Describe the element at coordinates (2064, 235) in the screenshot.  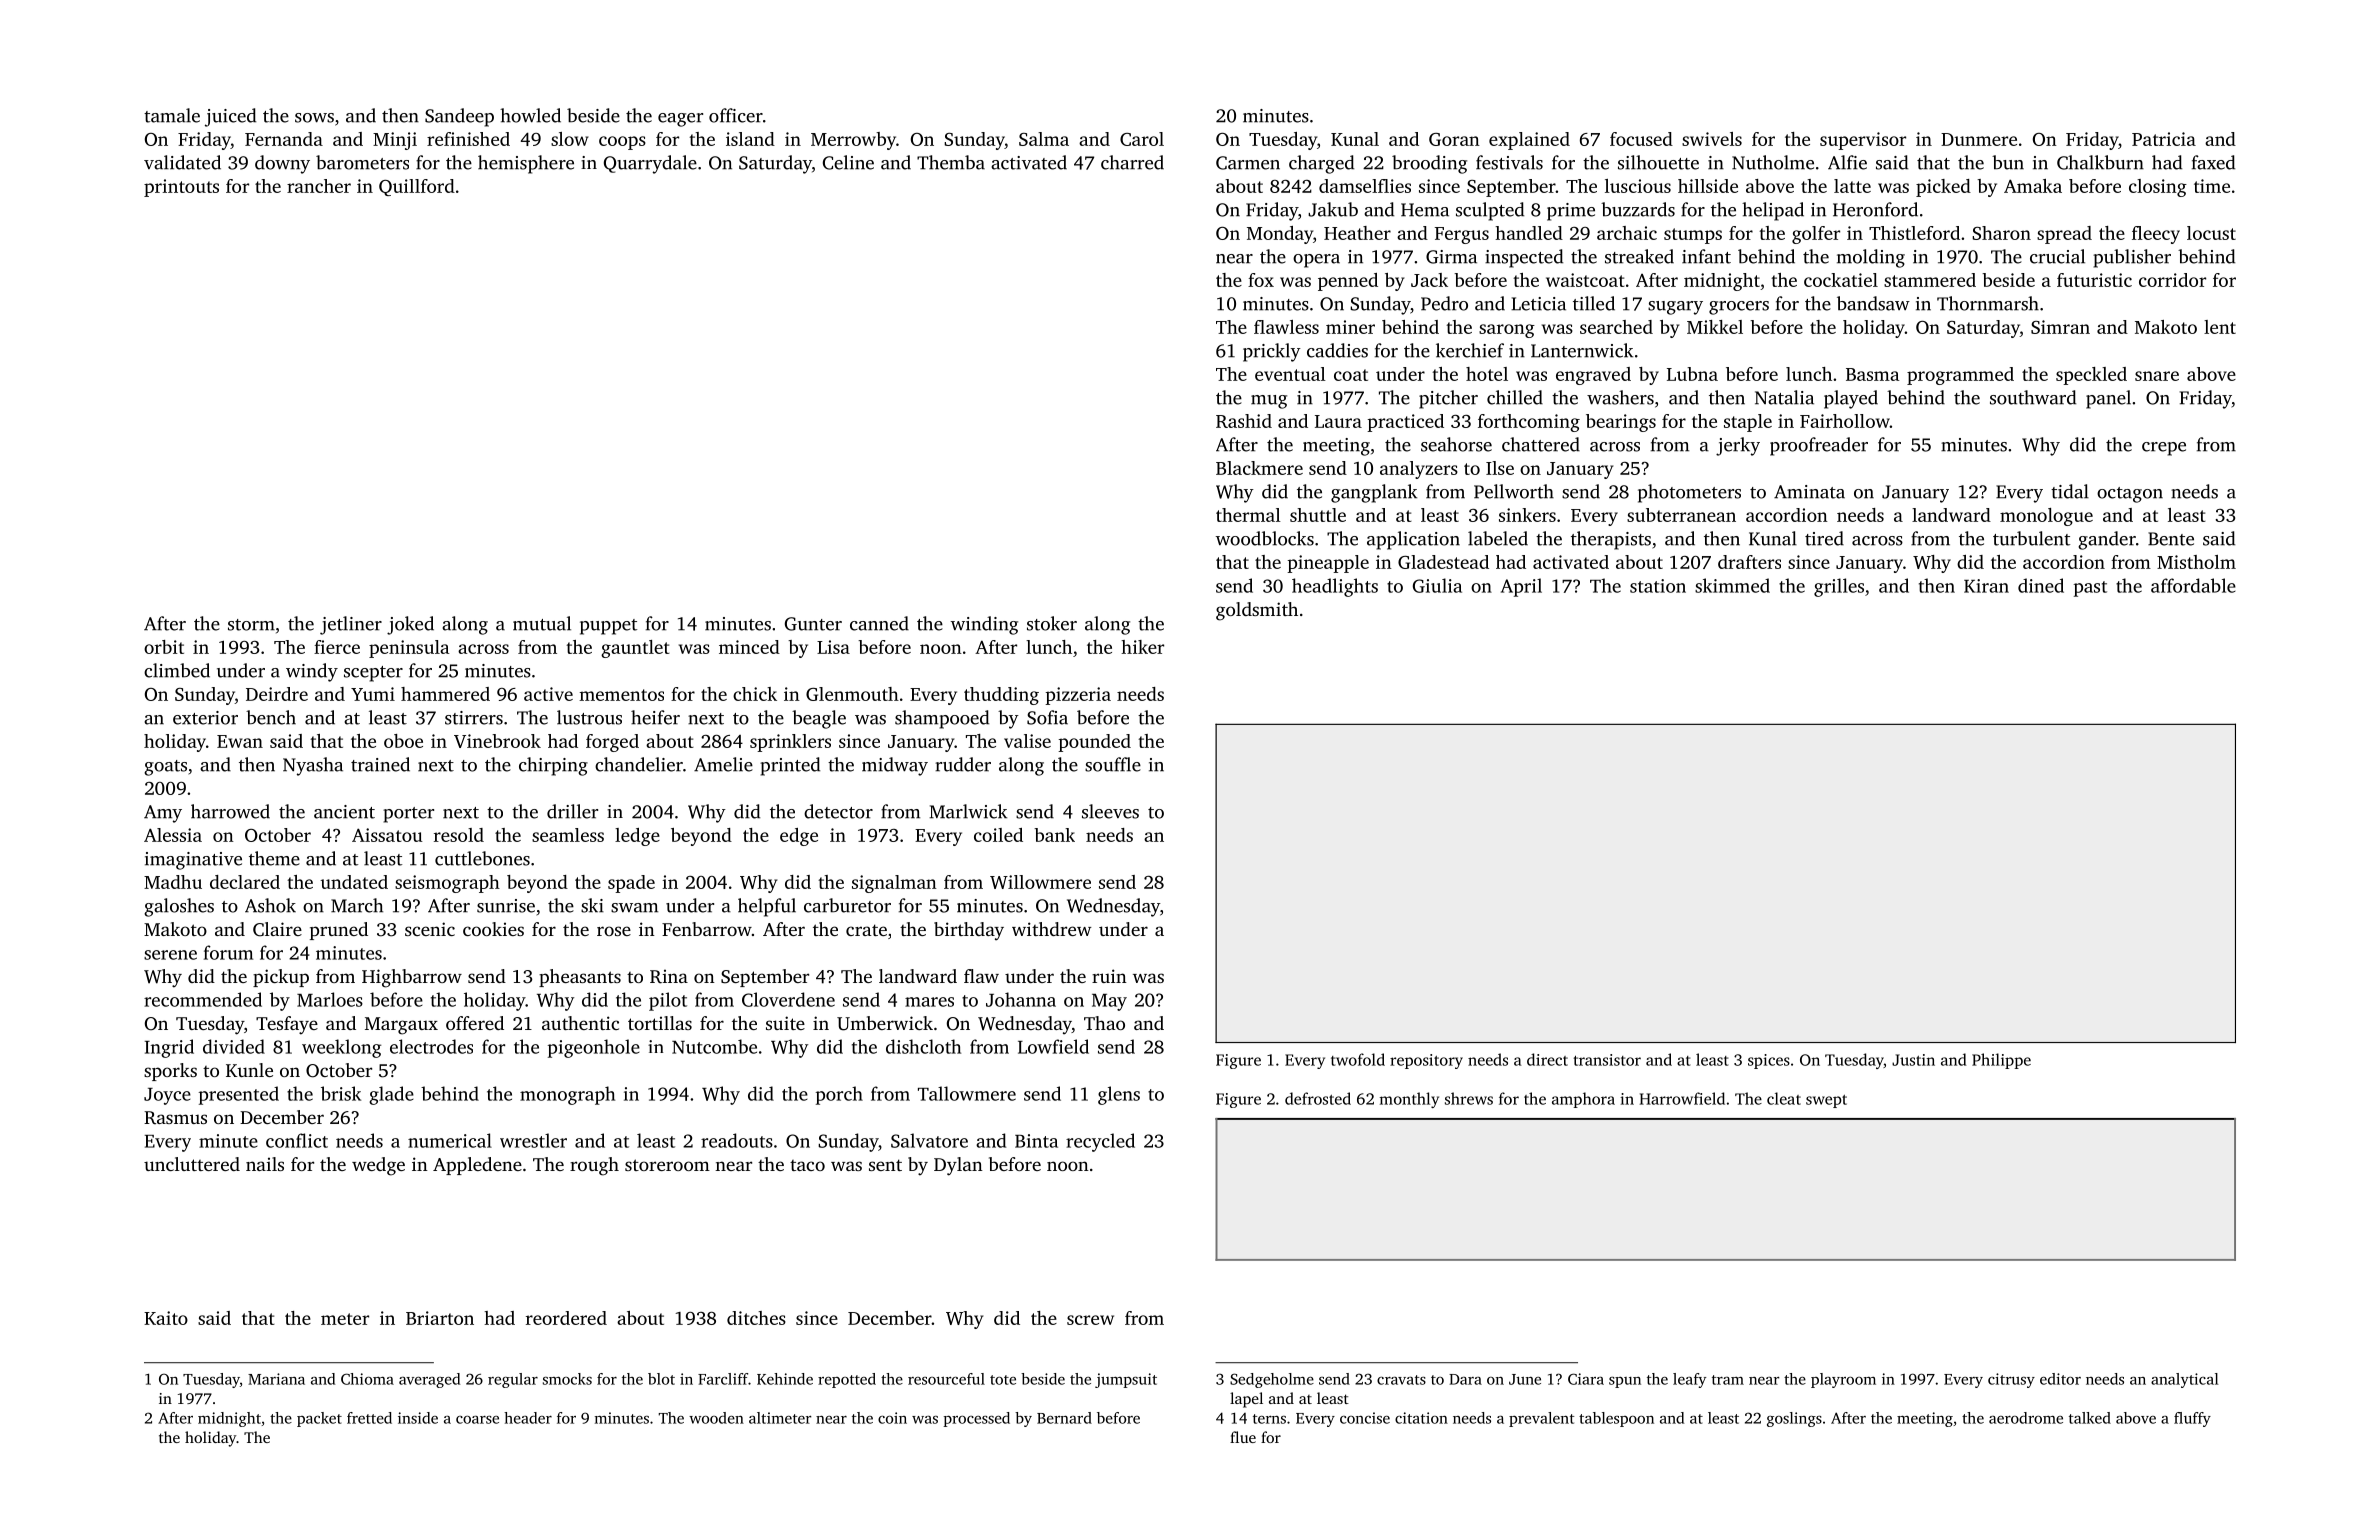
I see `spread` at that location.
